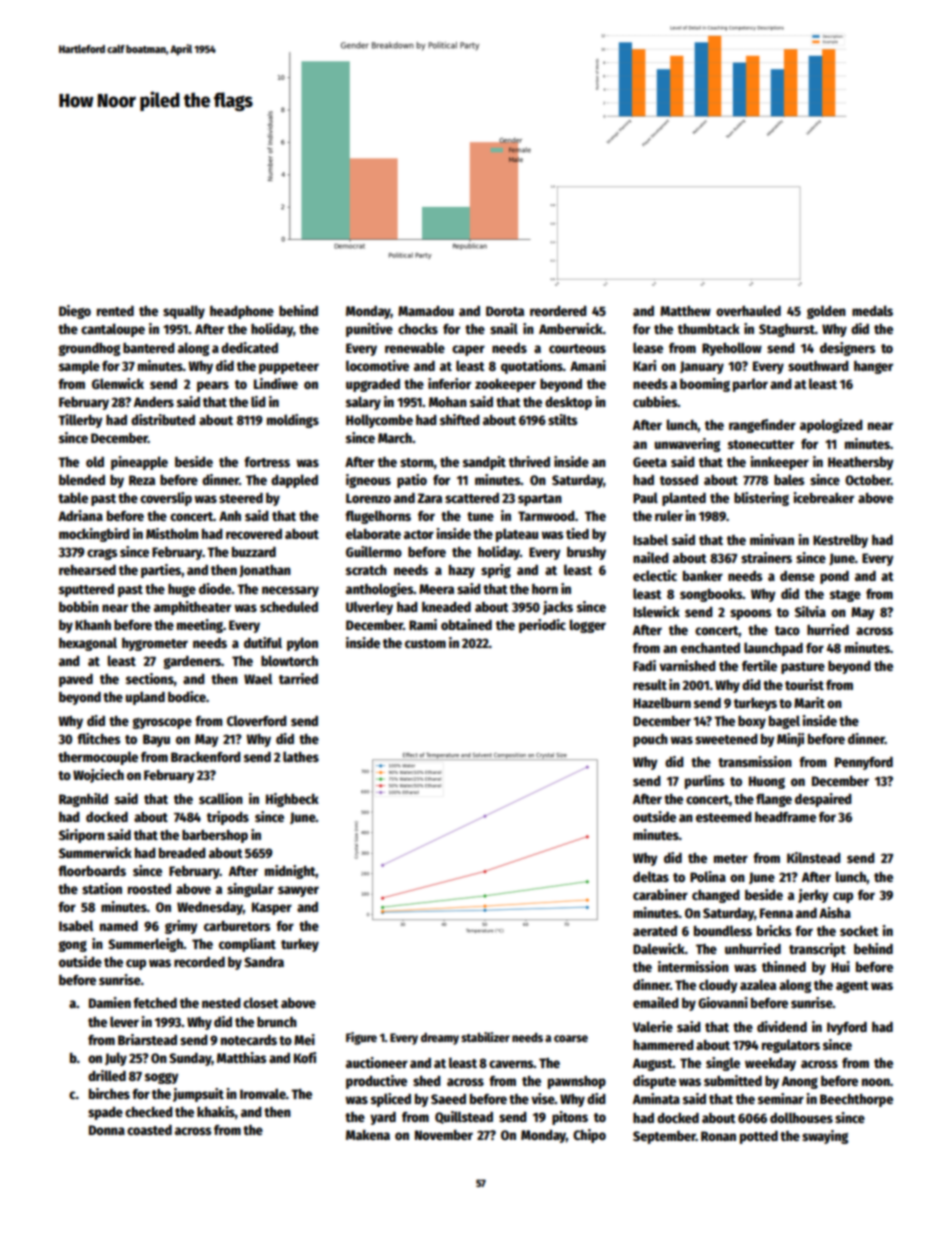 The width and height of the page is (952, 1233). I want to click on Hazelburn, so click(662, 702).
